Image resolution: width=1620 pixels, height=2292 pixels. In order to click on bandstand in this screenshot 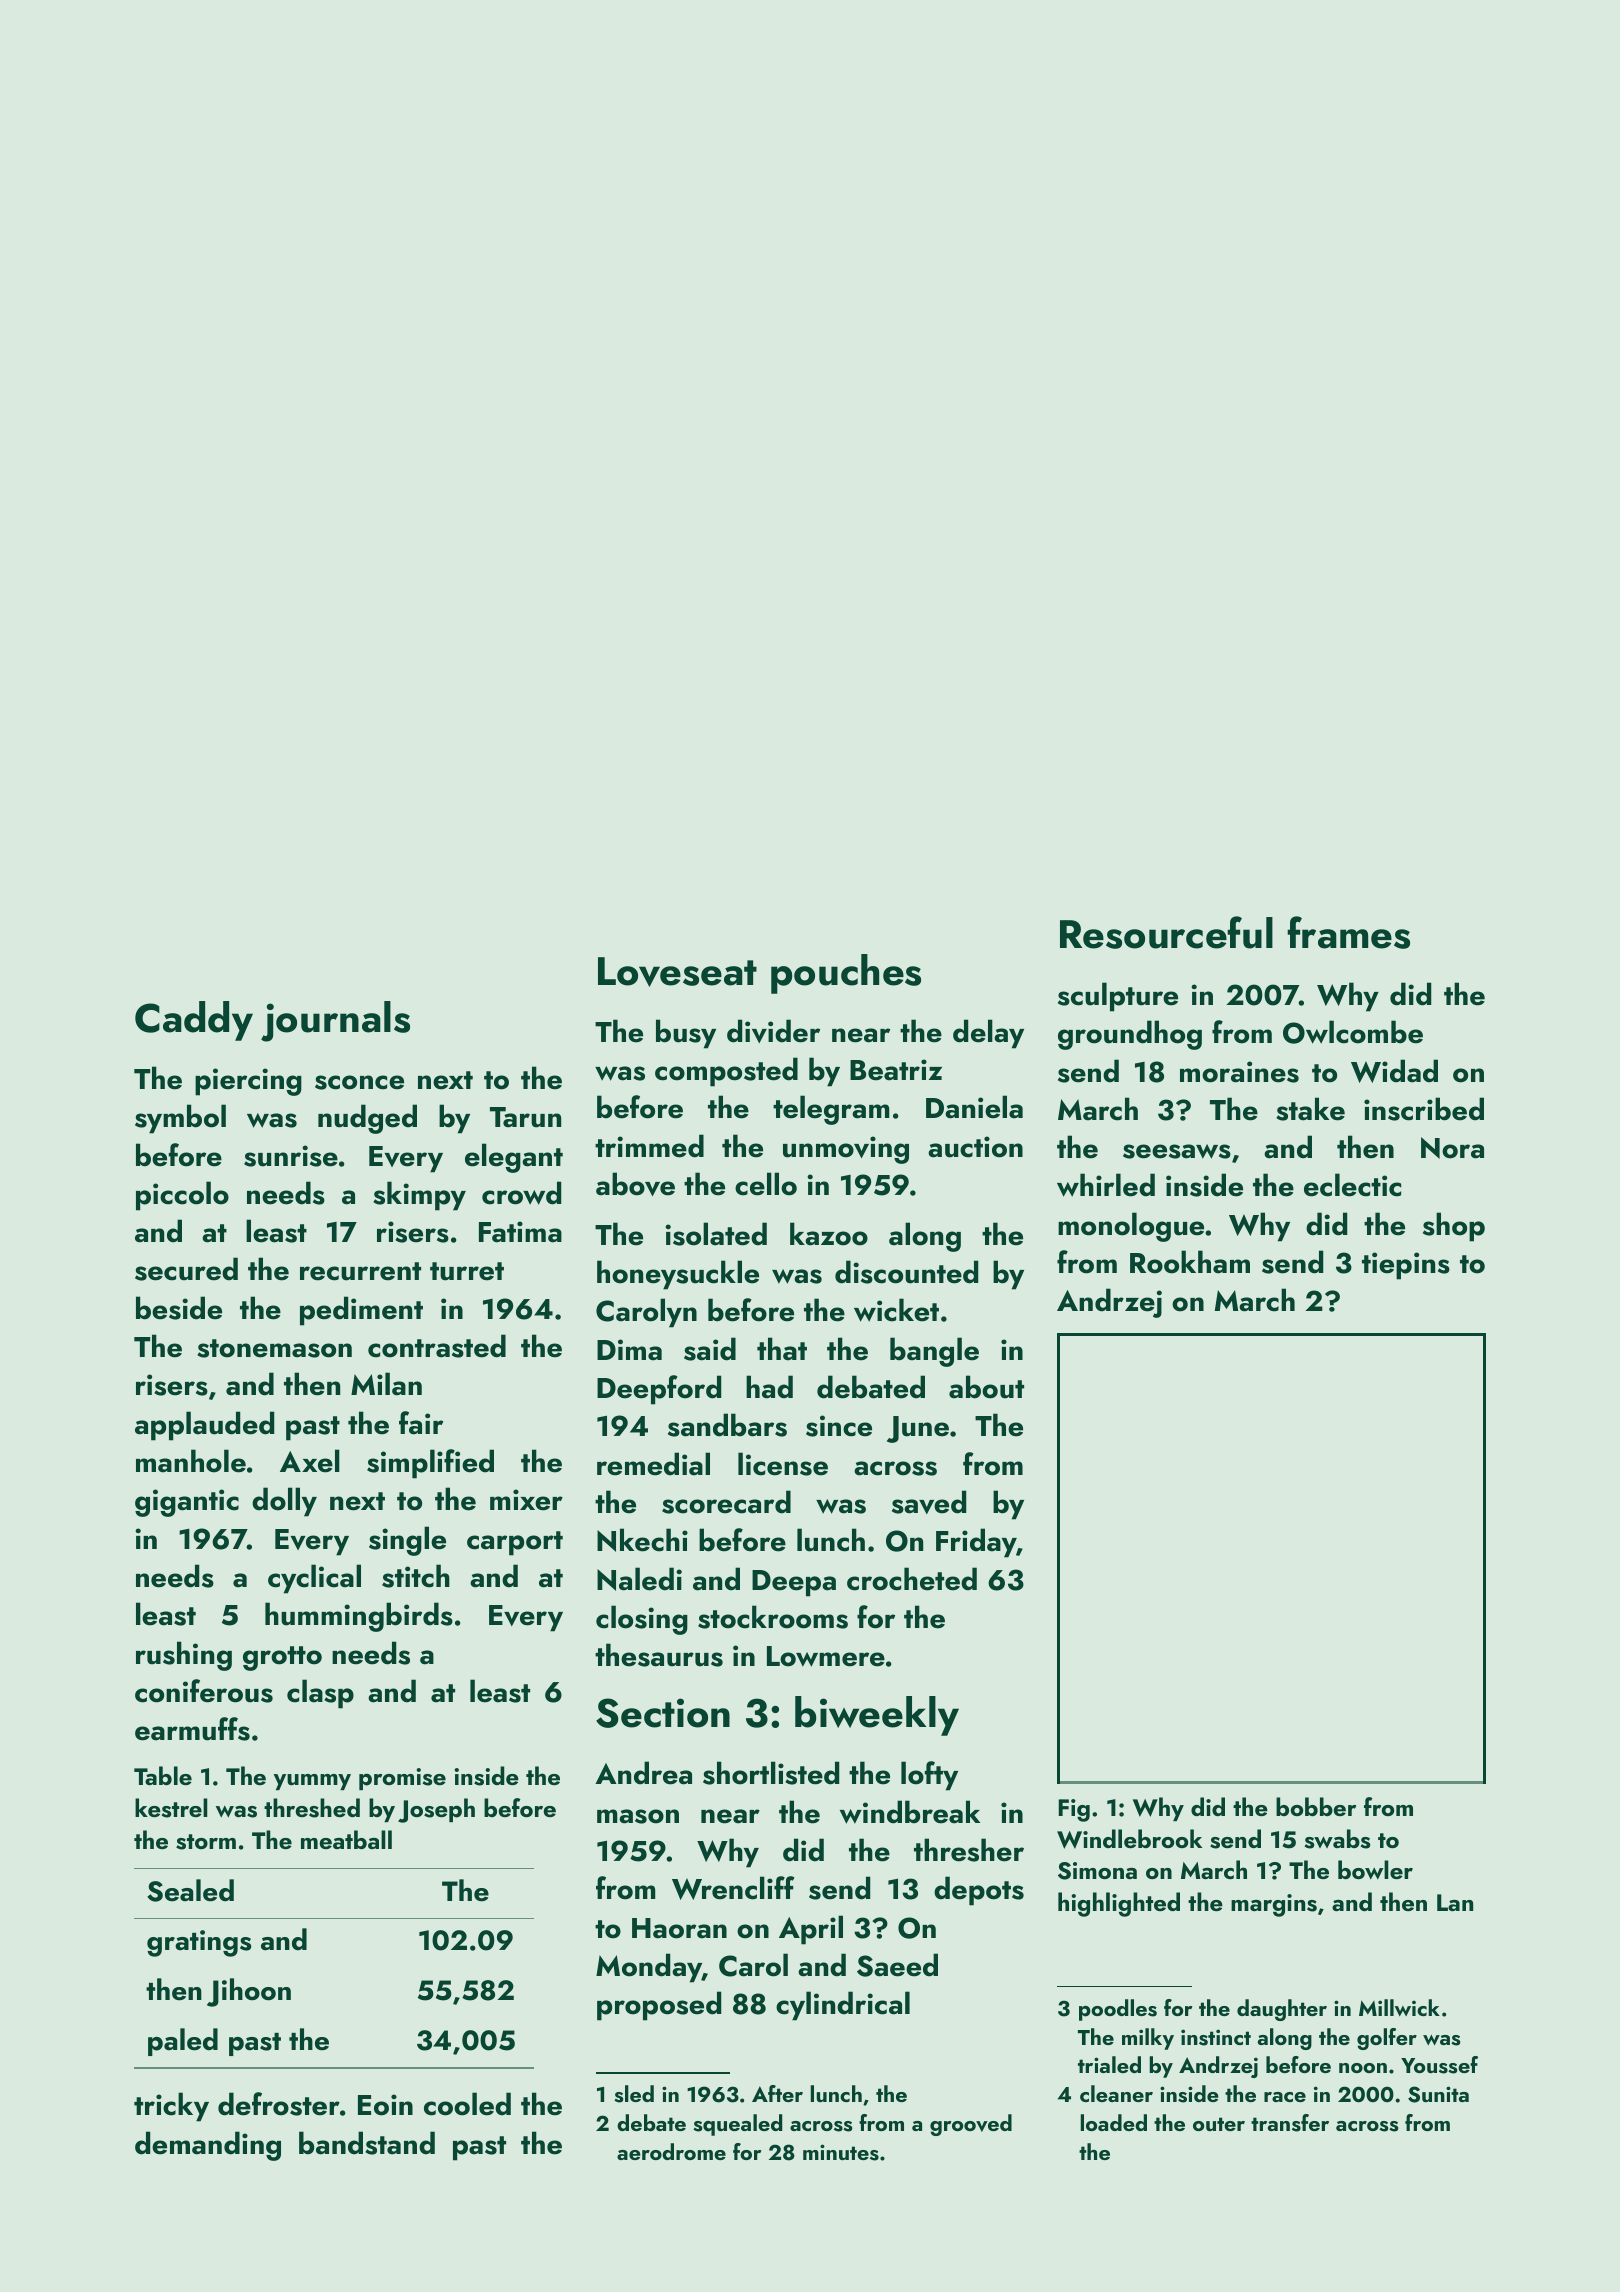, I will do `click(367, 2143)`.
